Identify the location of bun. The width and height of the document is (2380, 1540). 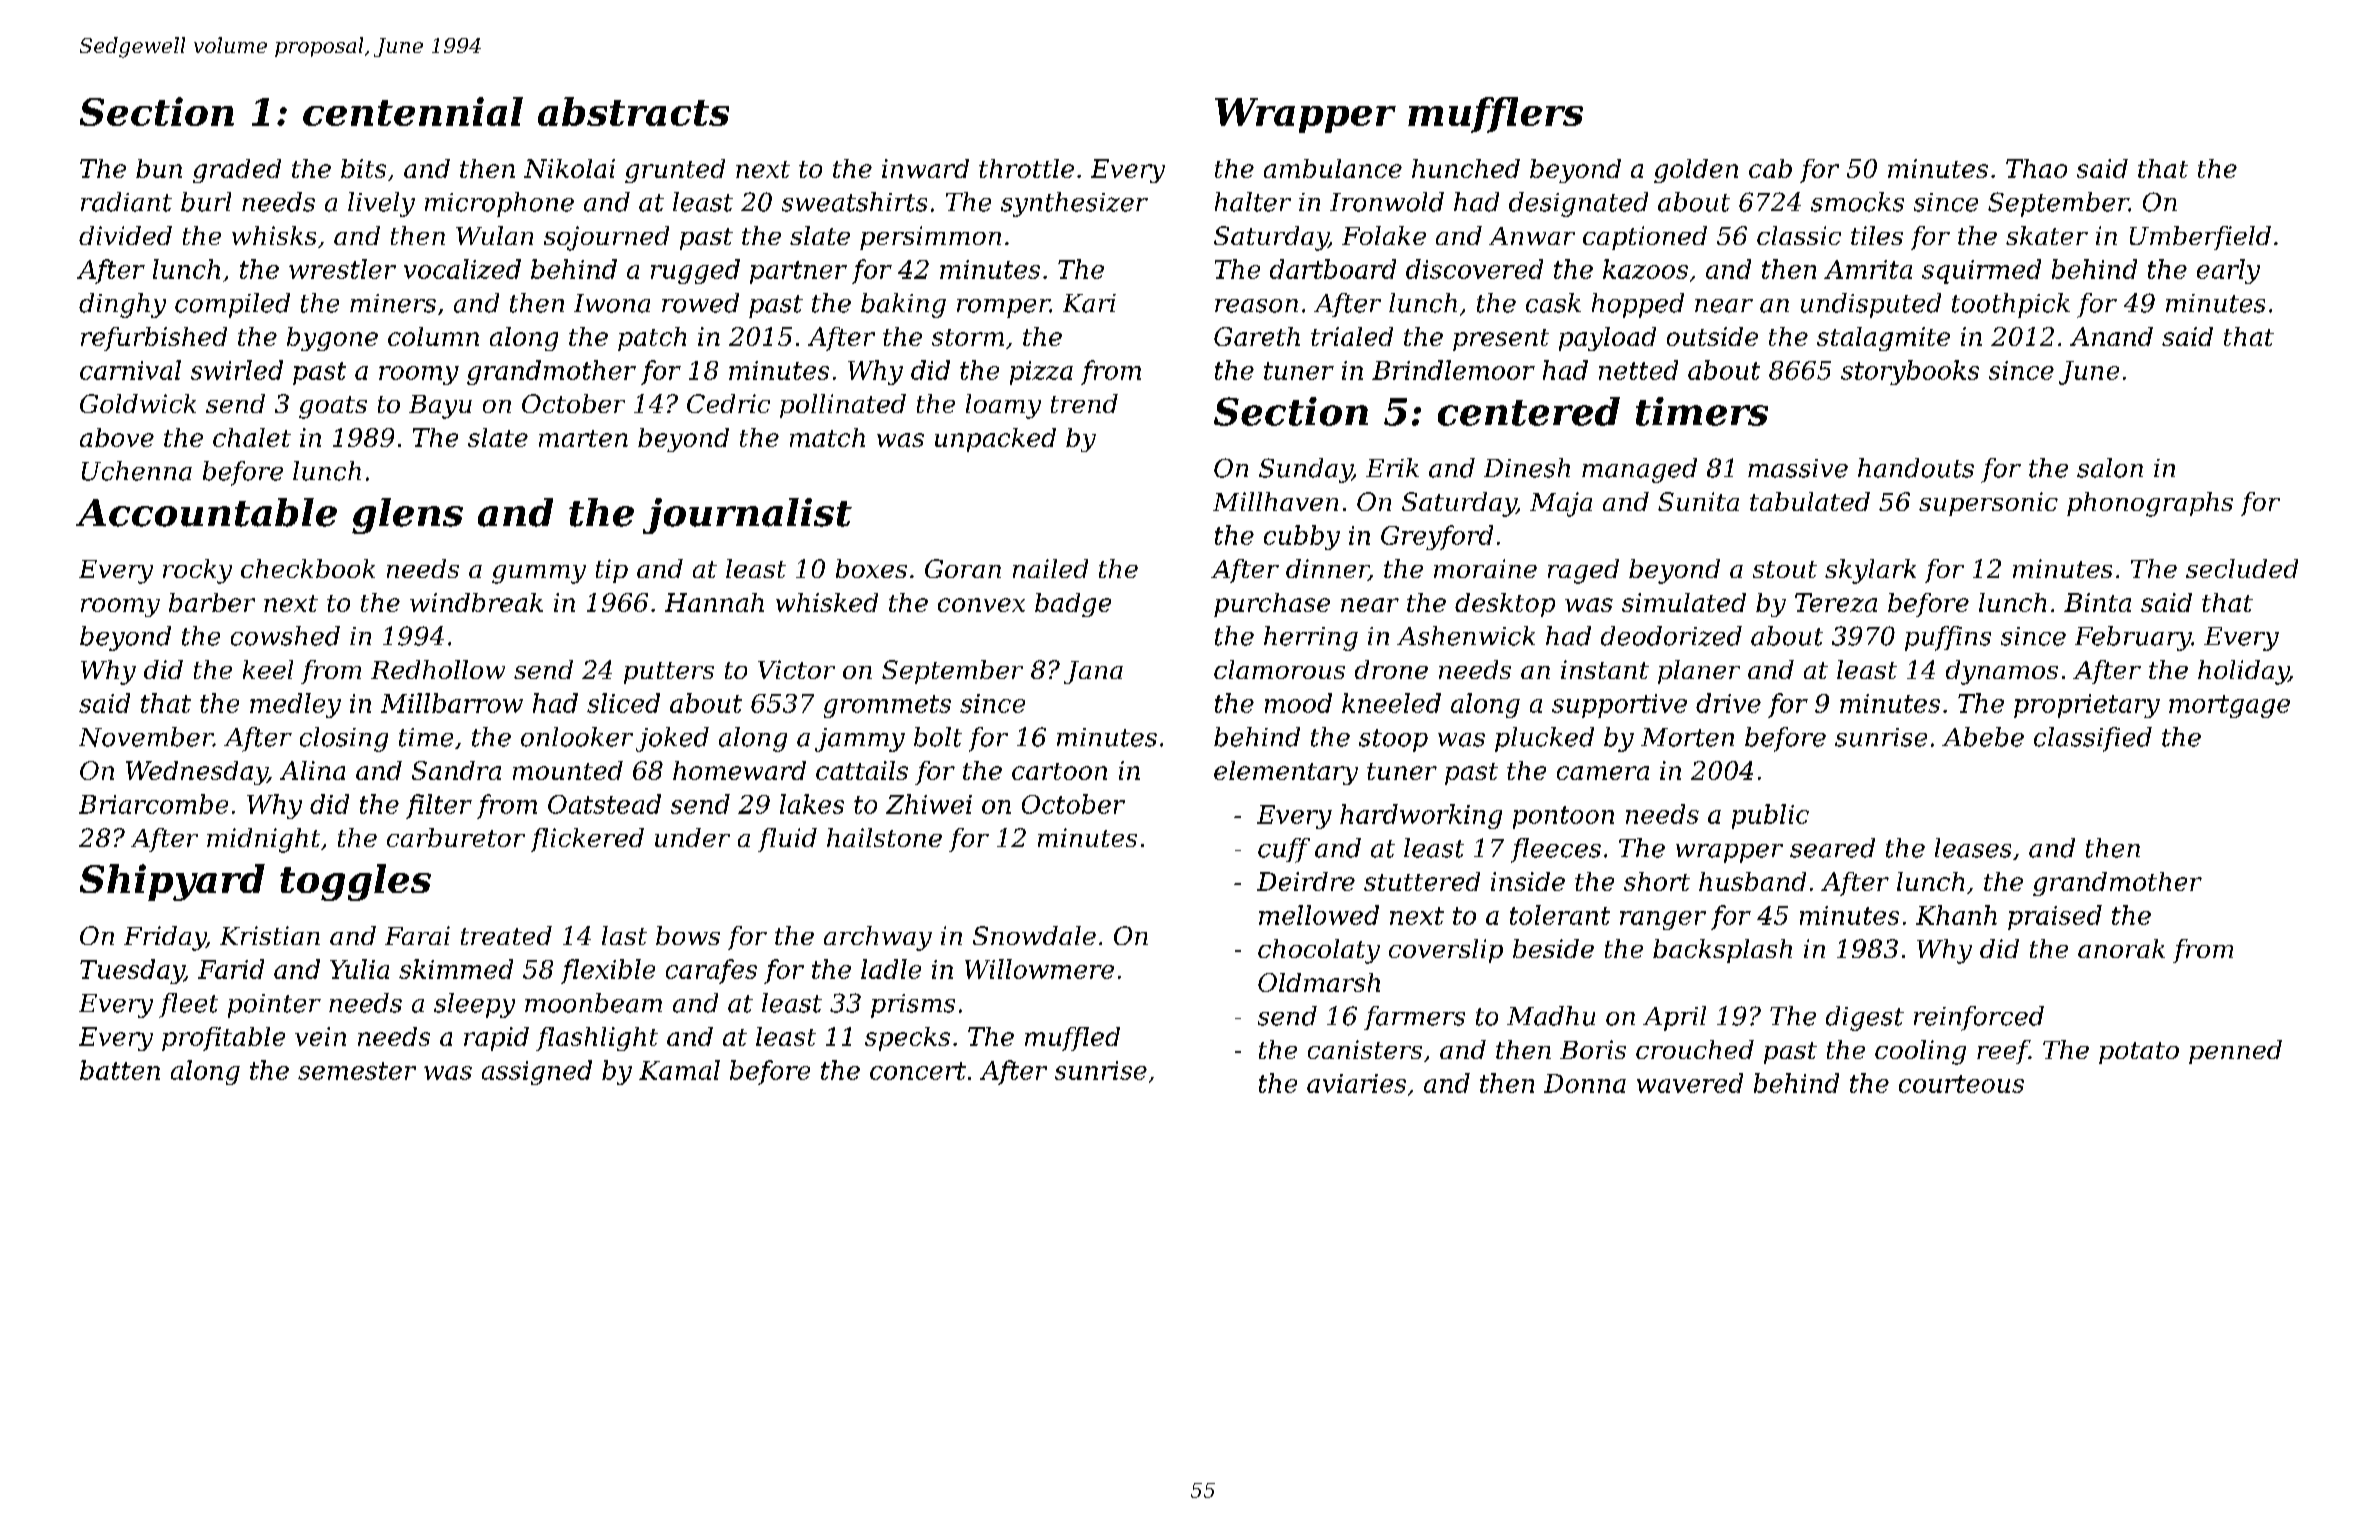
(159, 168).
